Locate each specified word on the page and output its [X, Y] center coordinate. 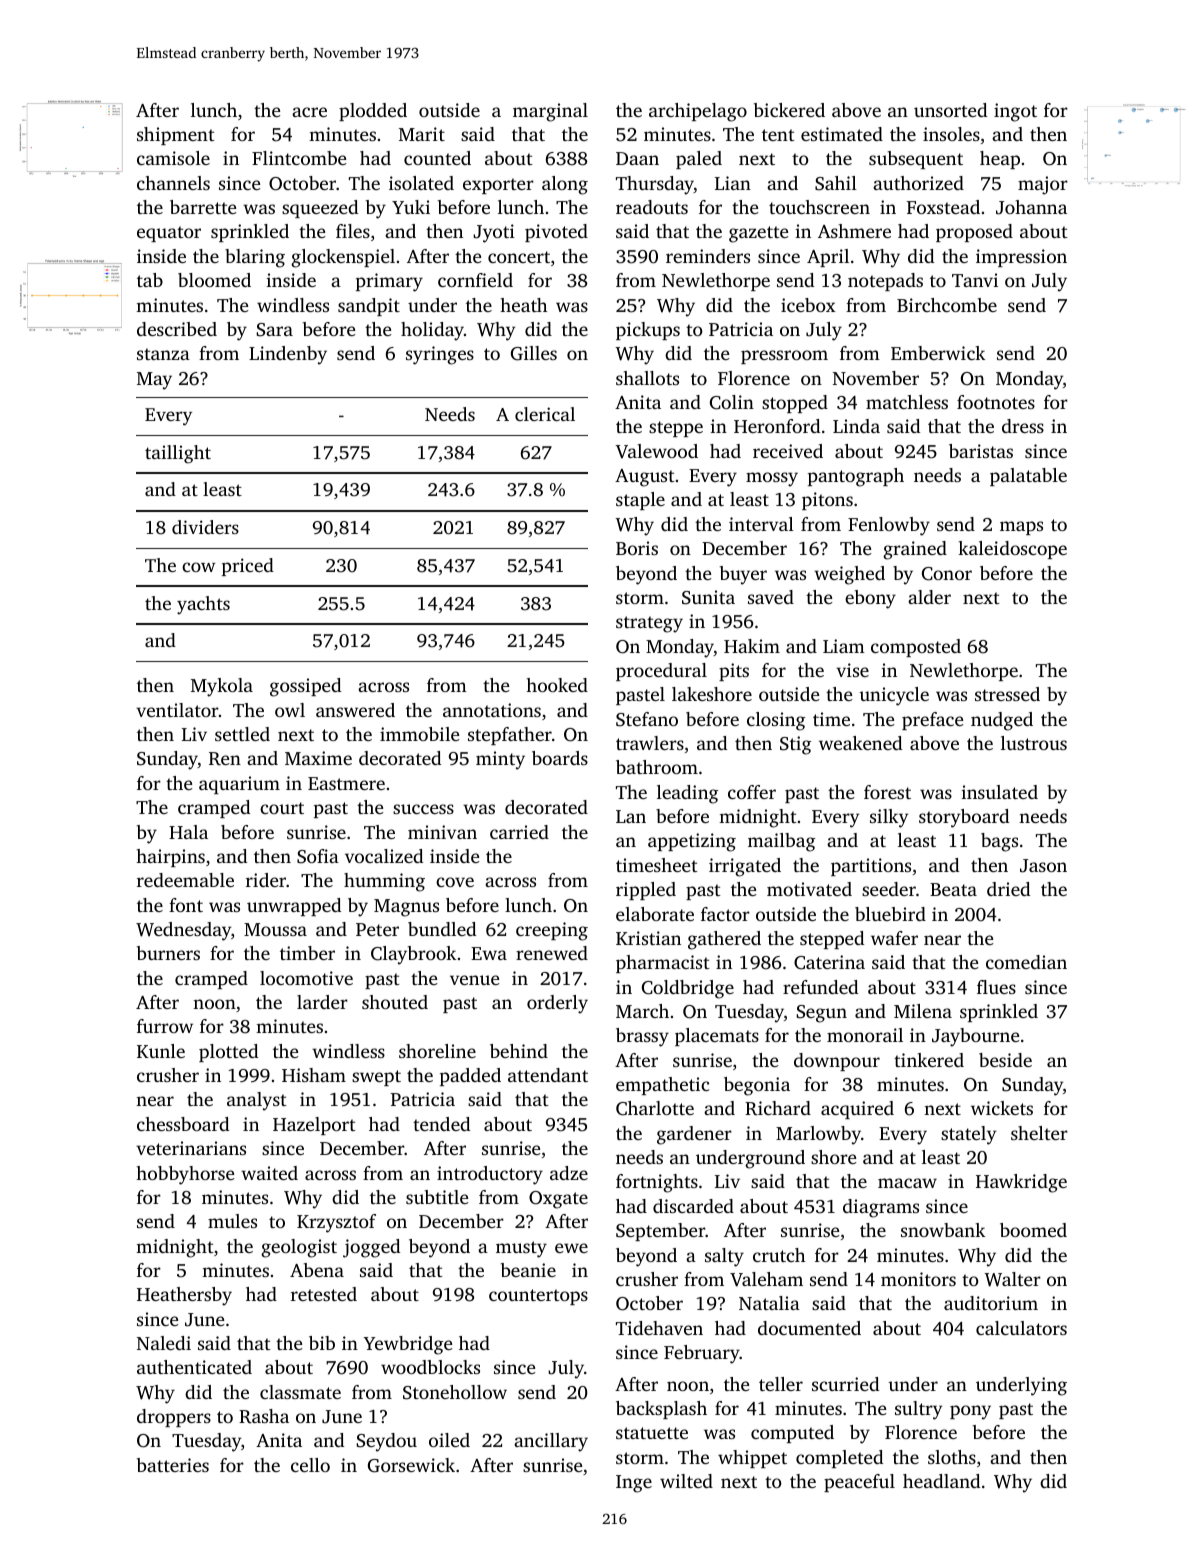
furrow [165, 1026]
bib [322, 1343]
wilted [686, 1481]
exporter [498, 186]
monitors [918, 1279]
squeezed [320, 209]
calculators [1021, 1328]
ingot [1015, 112]
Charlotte [655, 1108]
